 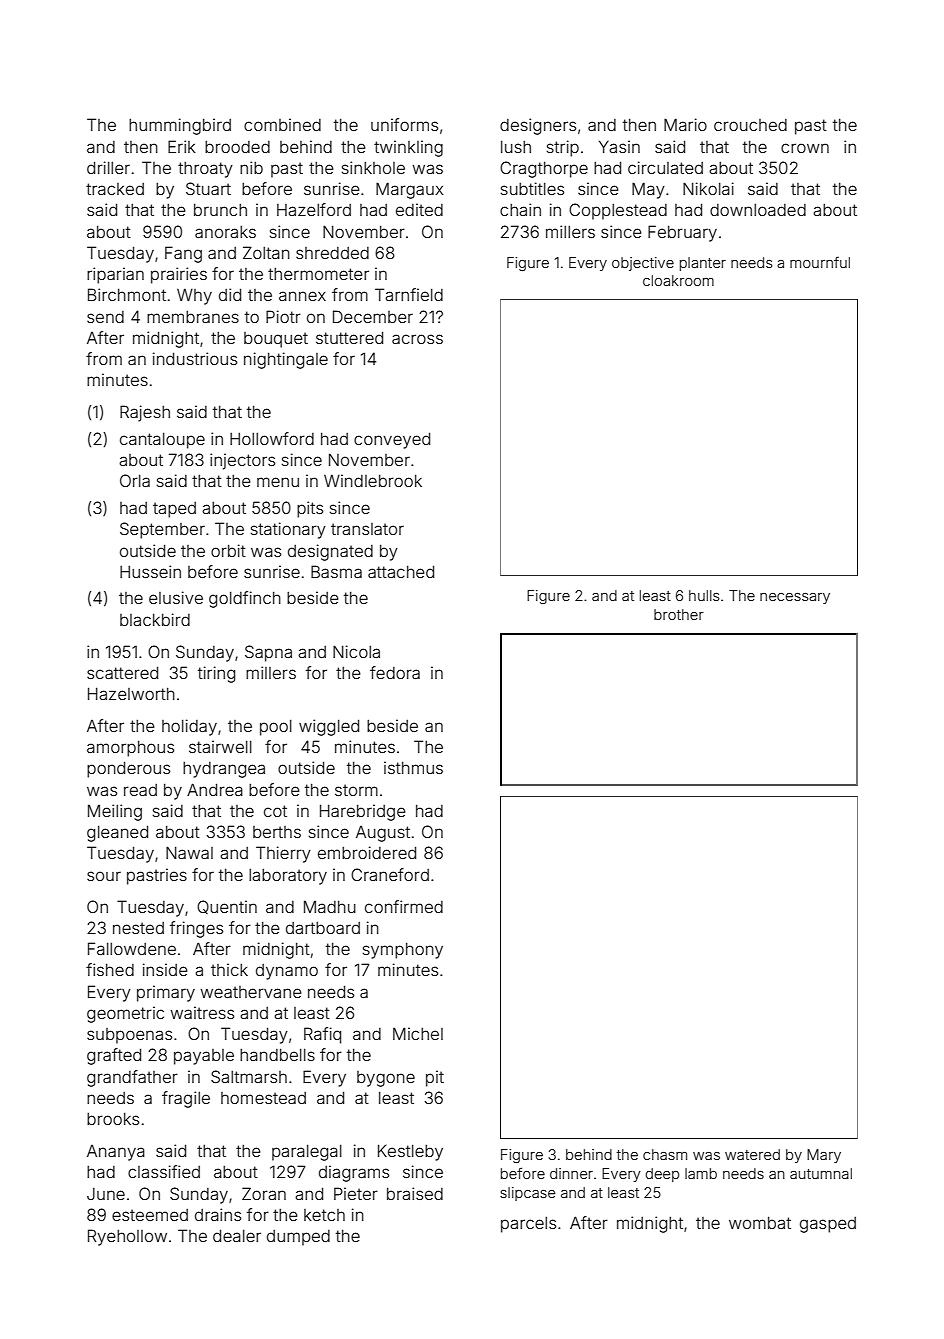 I want to click on storm, so click(x=356, y=790).
